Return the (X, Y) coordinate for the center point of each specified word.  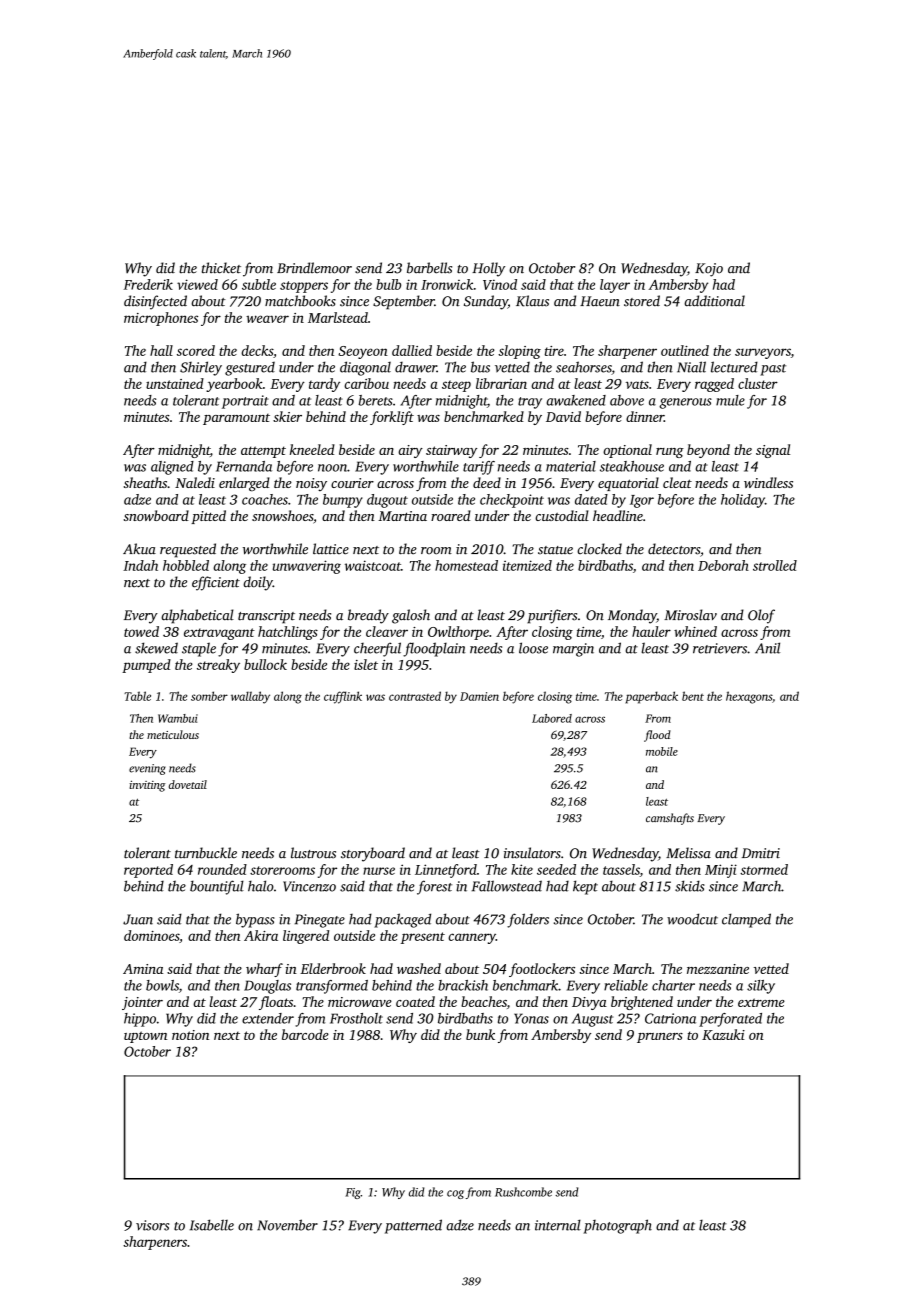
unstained (175, 383)
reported (148, 871)
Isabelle (212, 1225)
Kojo (709, 270)
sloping (519, 352)
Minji (721, 871)
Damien (479, 696)
